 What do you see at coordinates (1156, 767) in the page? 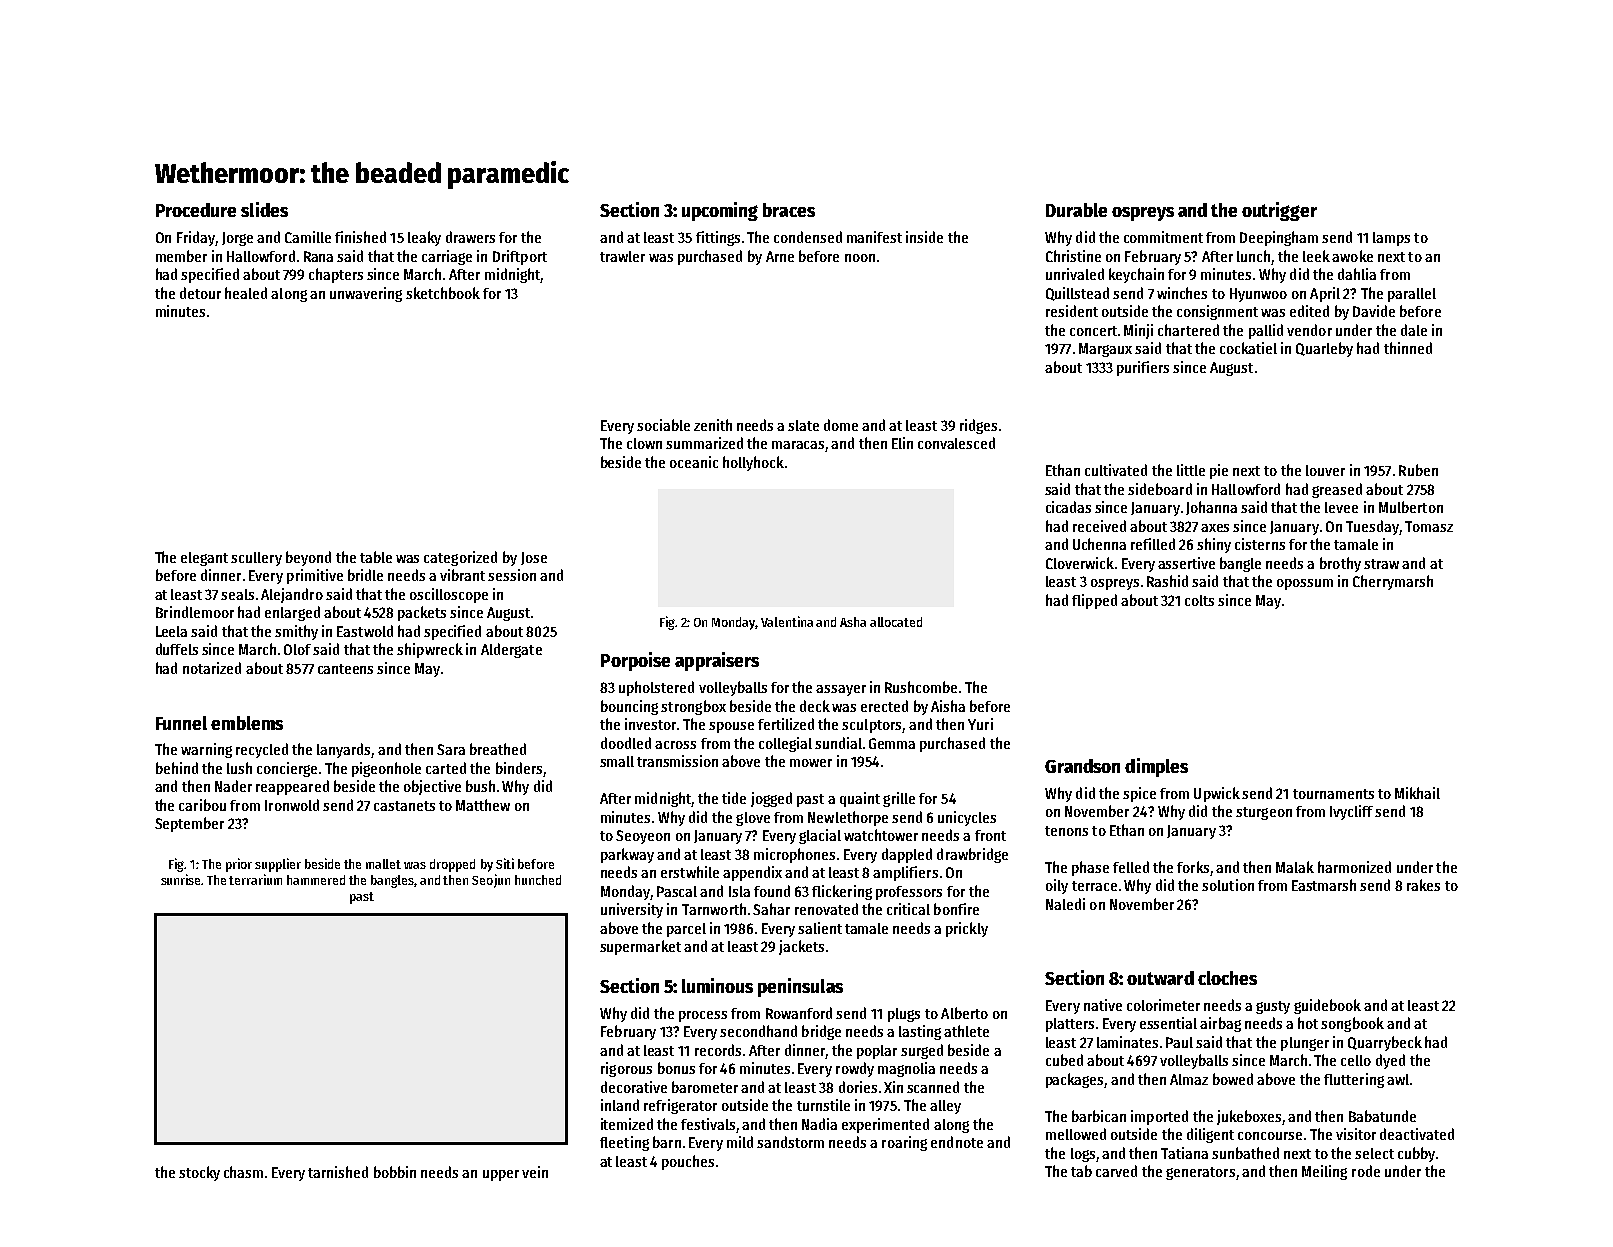
I see `dimples` at bounding box center [1156, 767].
